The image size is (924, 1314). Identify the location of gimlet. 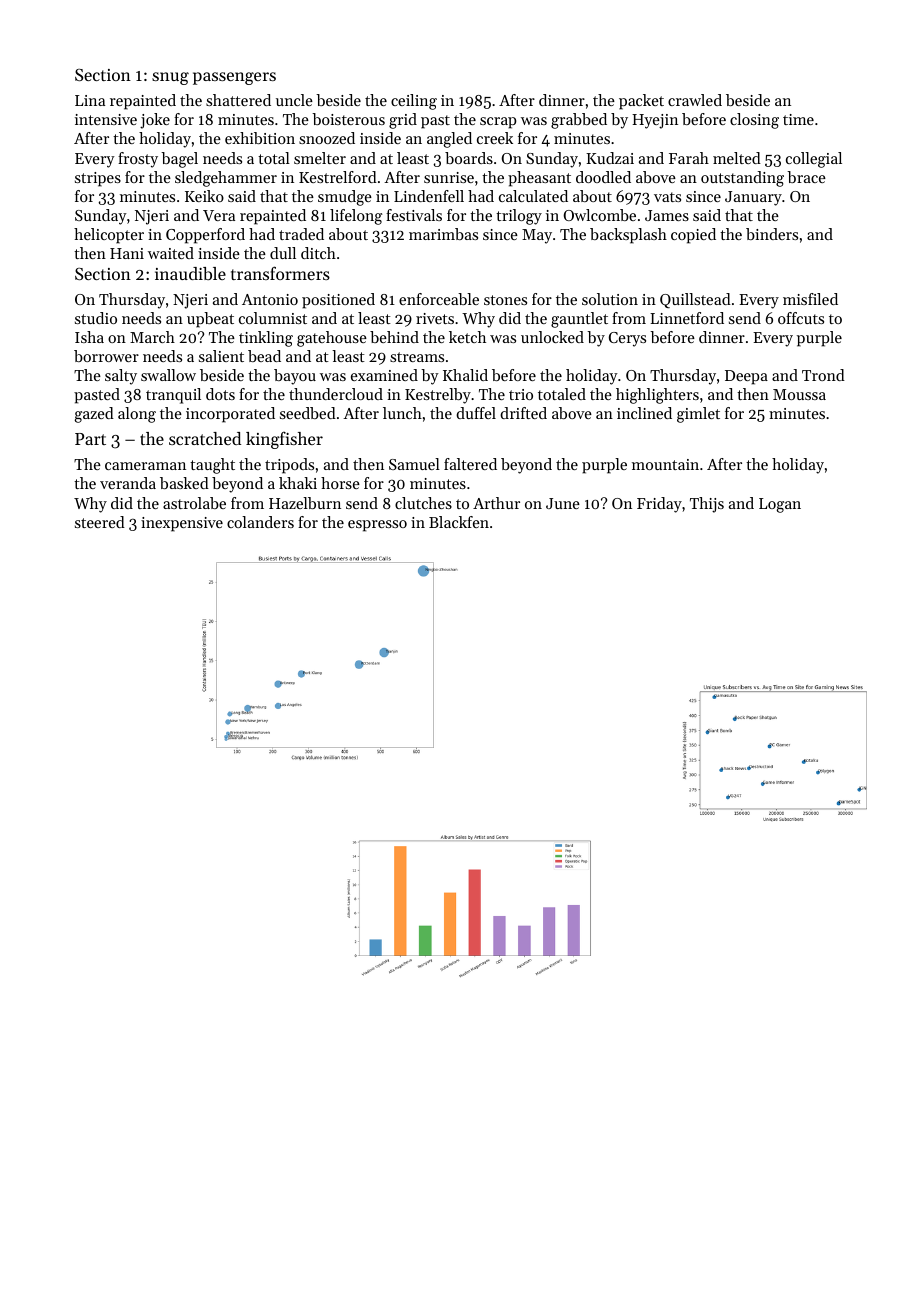
(698, 415).
